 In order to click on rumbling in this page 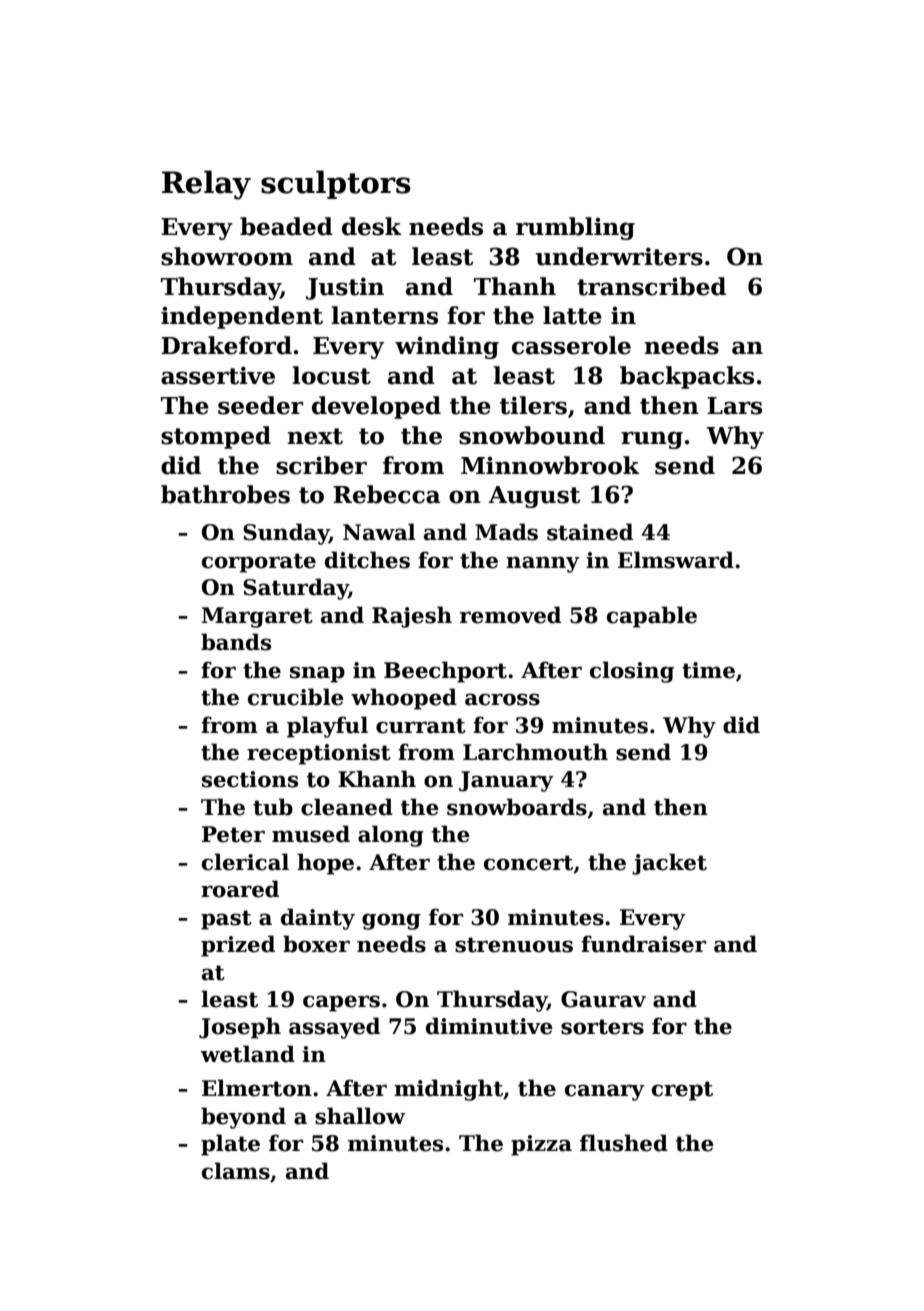, I will do `click(575, 228)`.
